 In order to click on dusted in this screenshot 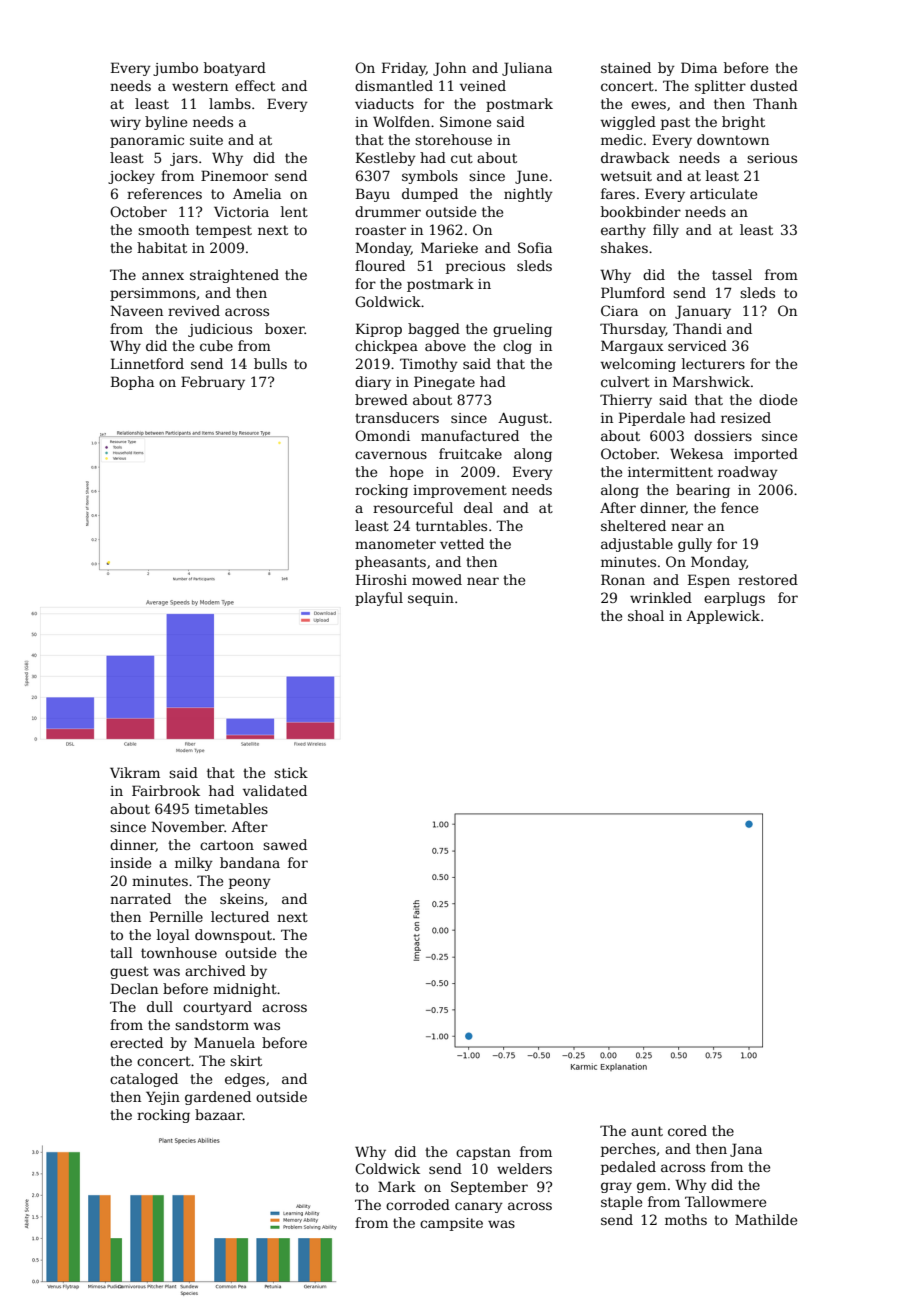, I will do `click(774, 85)`.
